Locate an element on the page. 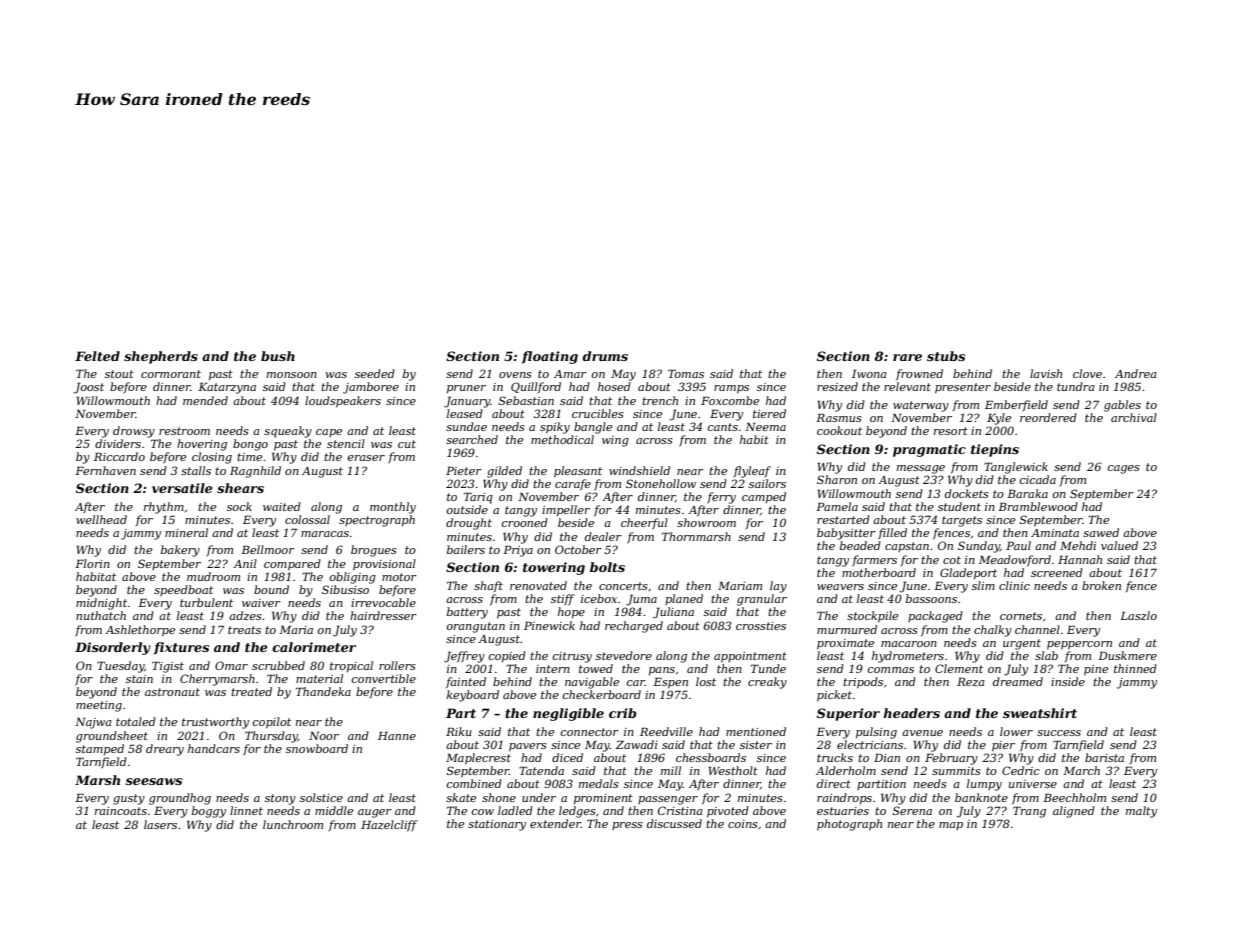 Image resolution: width=1233 pixels, height=952 pixels. floating is located at coordinates (550, 357).
